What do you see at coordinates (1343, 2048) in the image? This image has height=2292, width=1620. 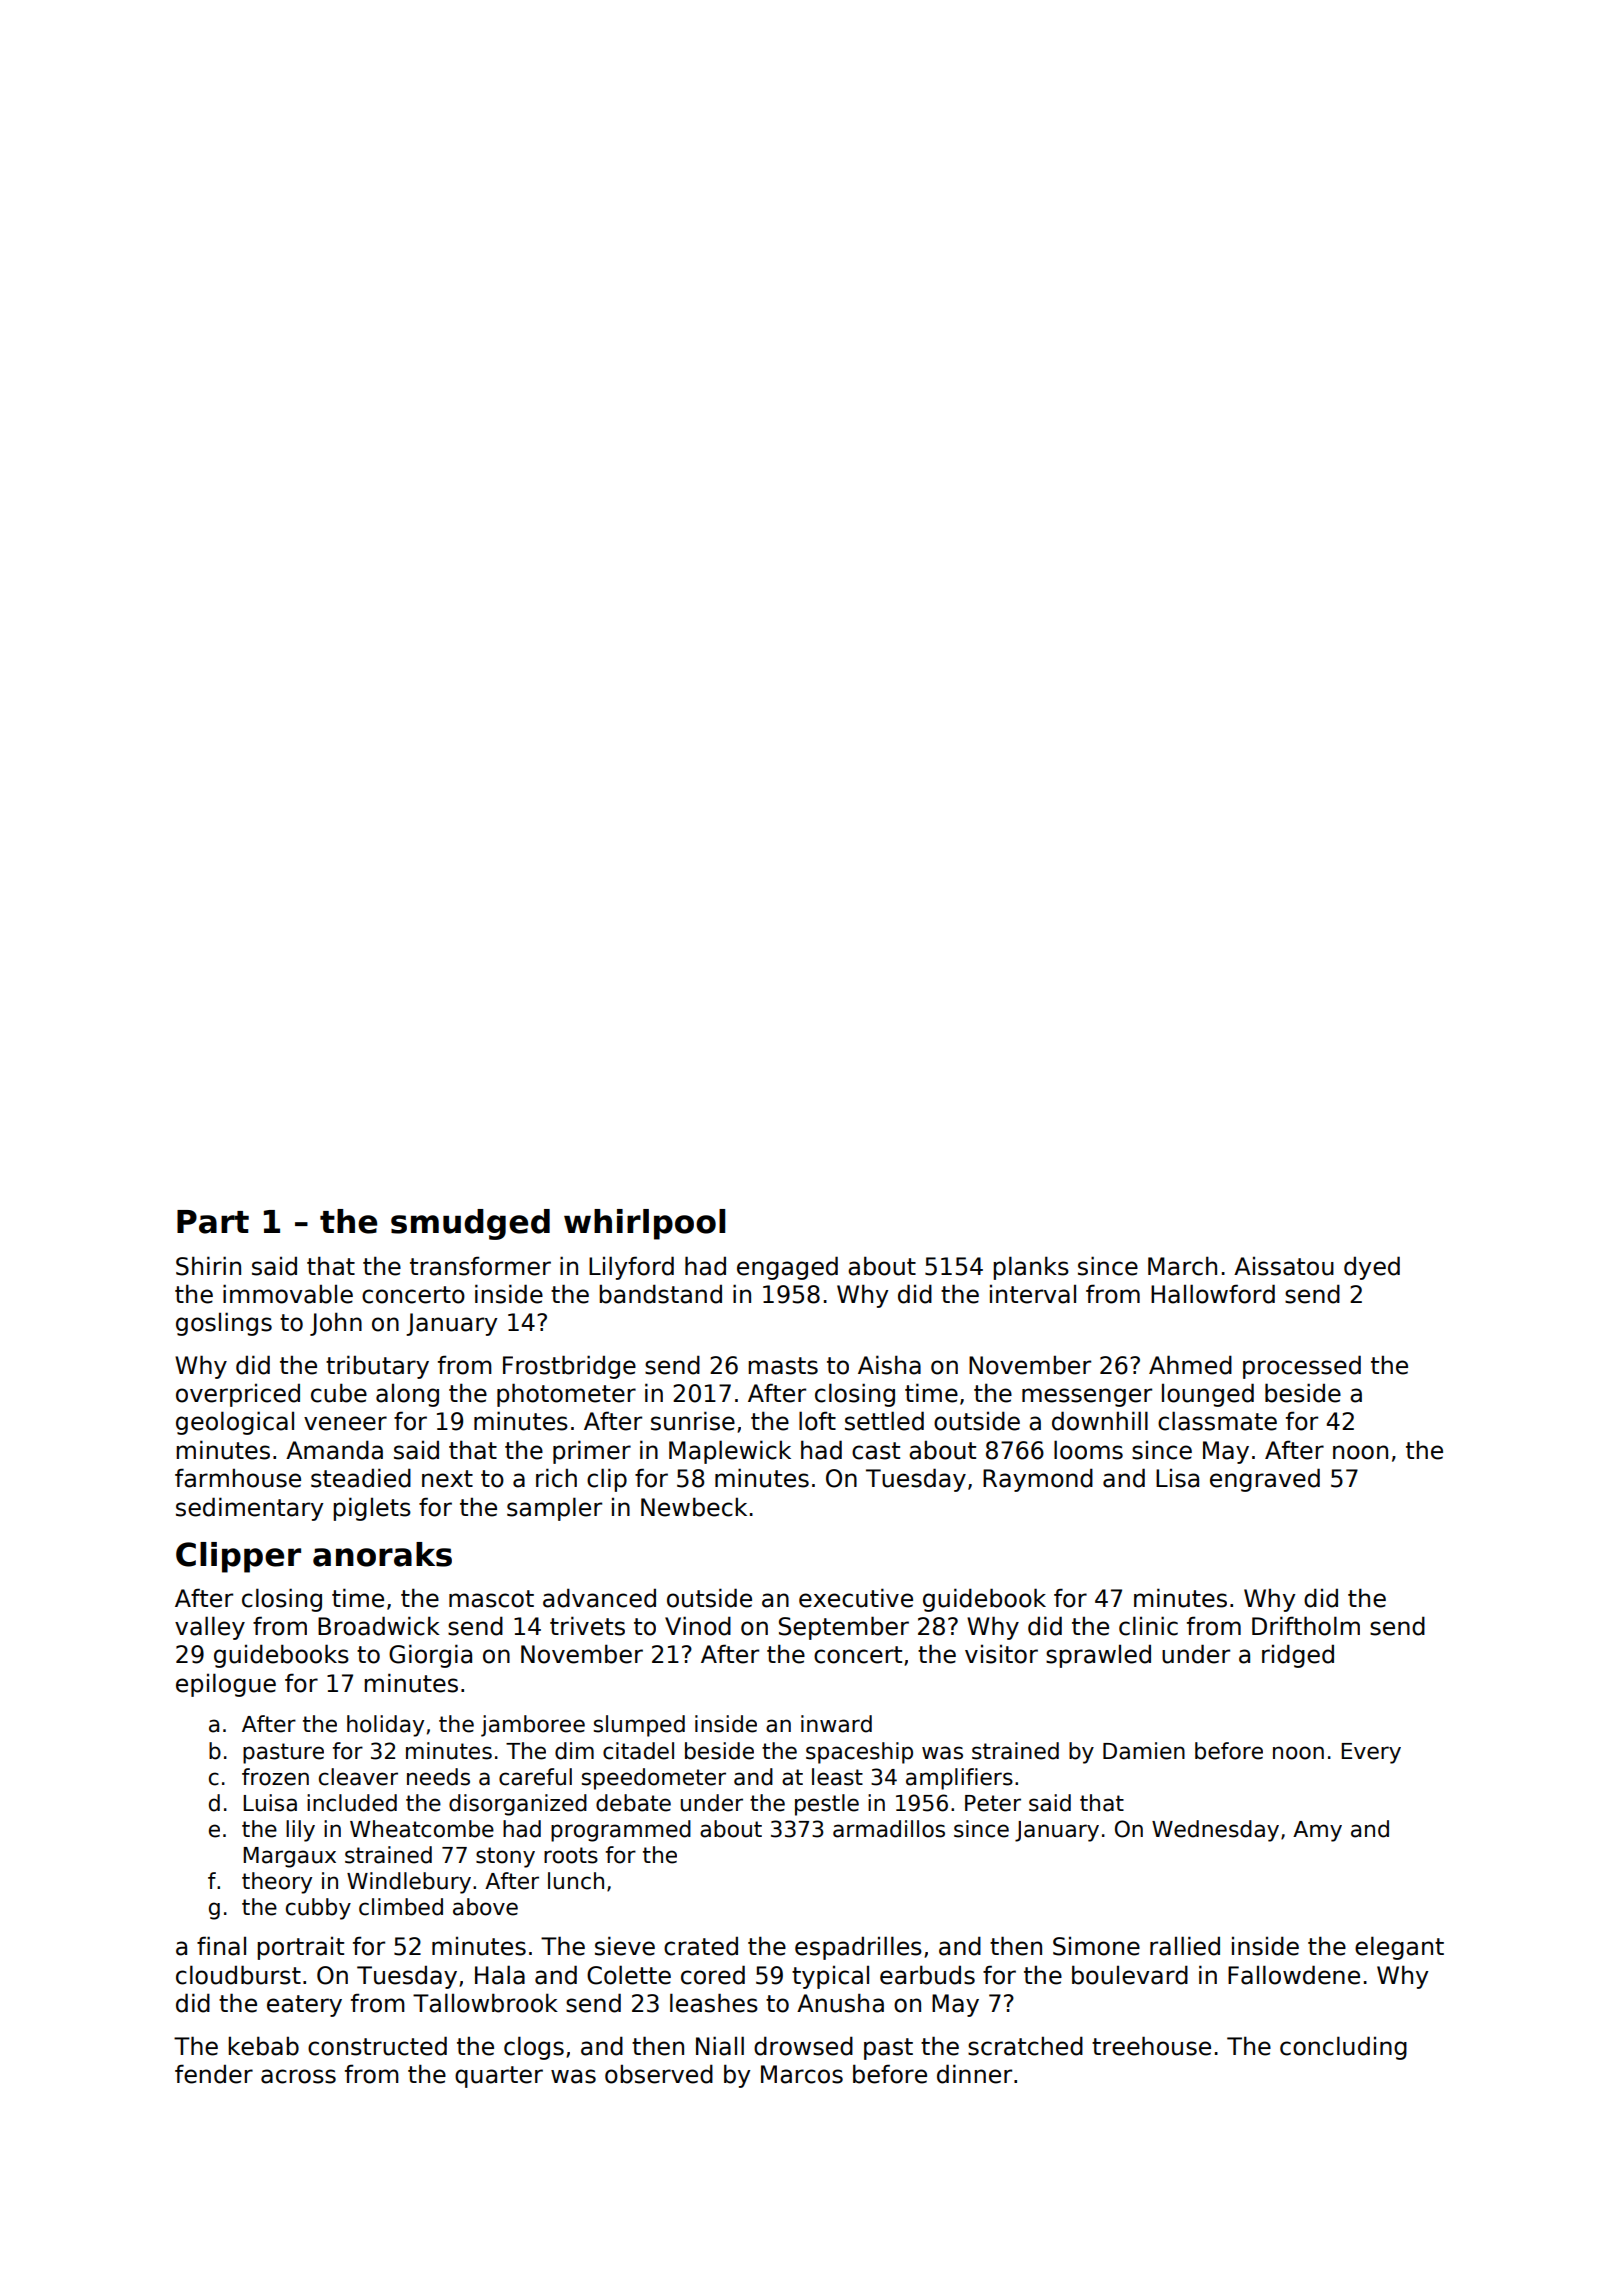 I see `concluding` at bounding box center [1343, 2048].
